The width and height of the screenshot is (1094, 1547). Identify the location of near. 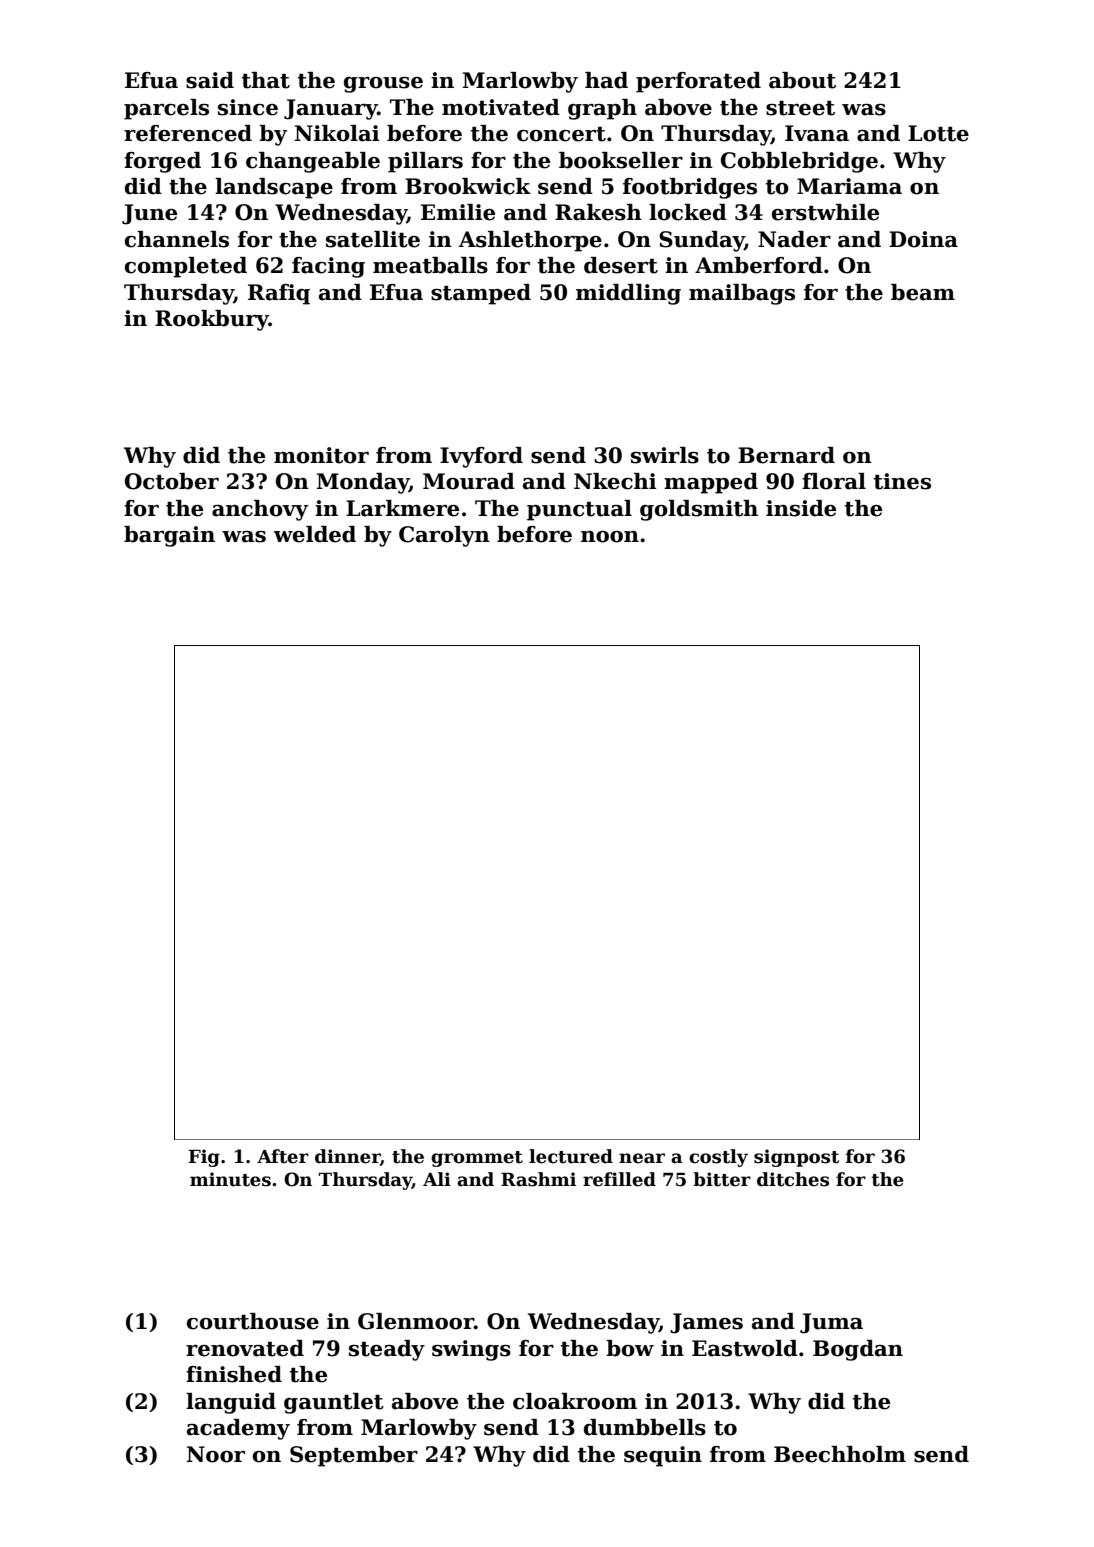
(642, 1158).
